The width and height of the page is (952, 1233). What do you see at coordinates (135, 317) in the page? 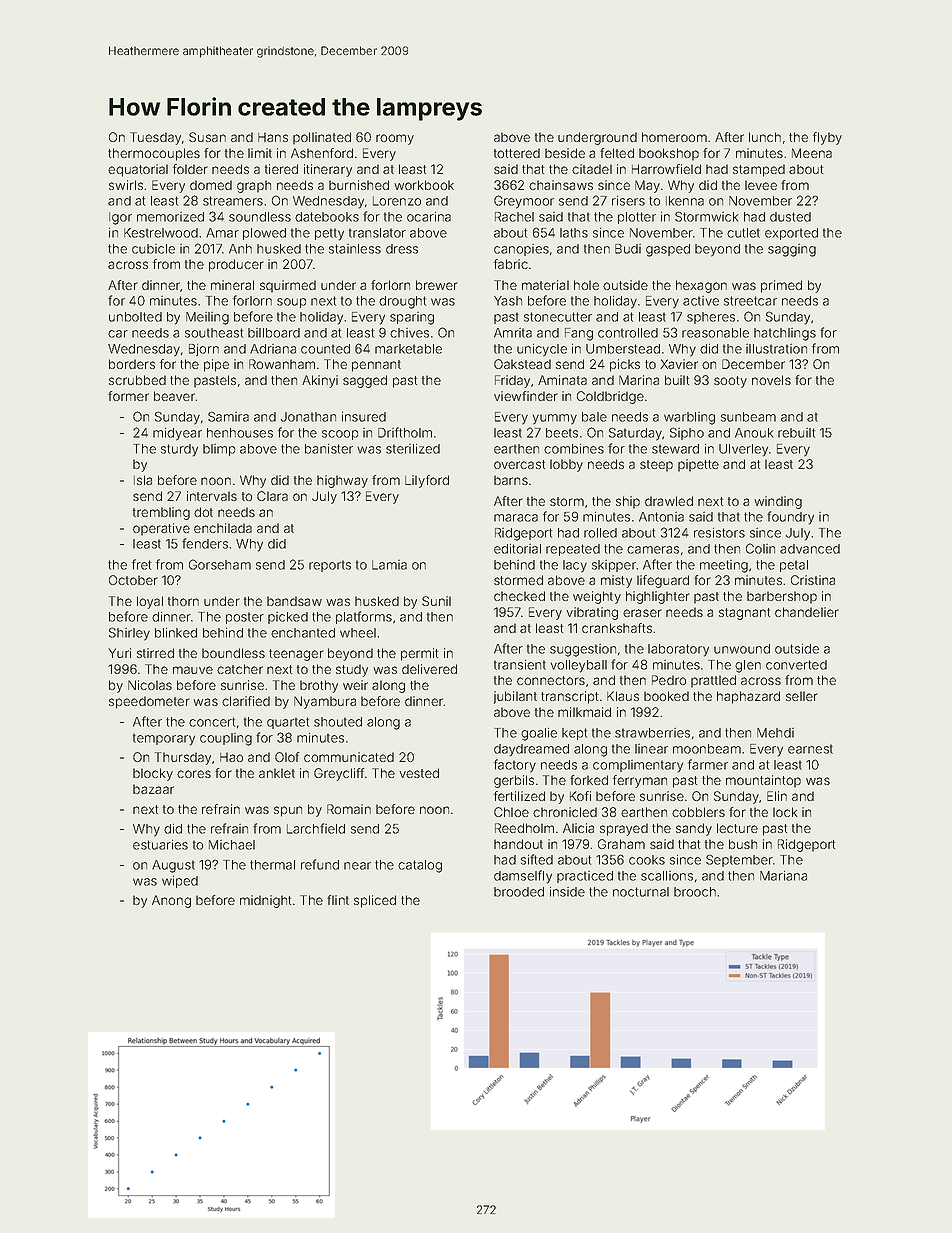
I see `unbolted` at bounding box center [135, 317].
